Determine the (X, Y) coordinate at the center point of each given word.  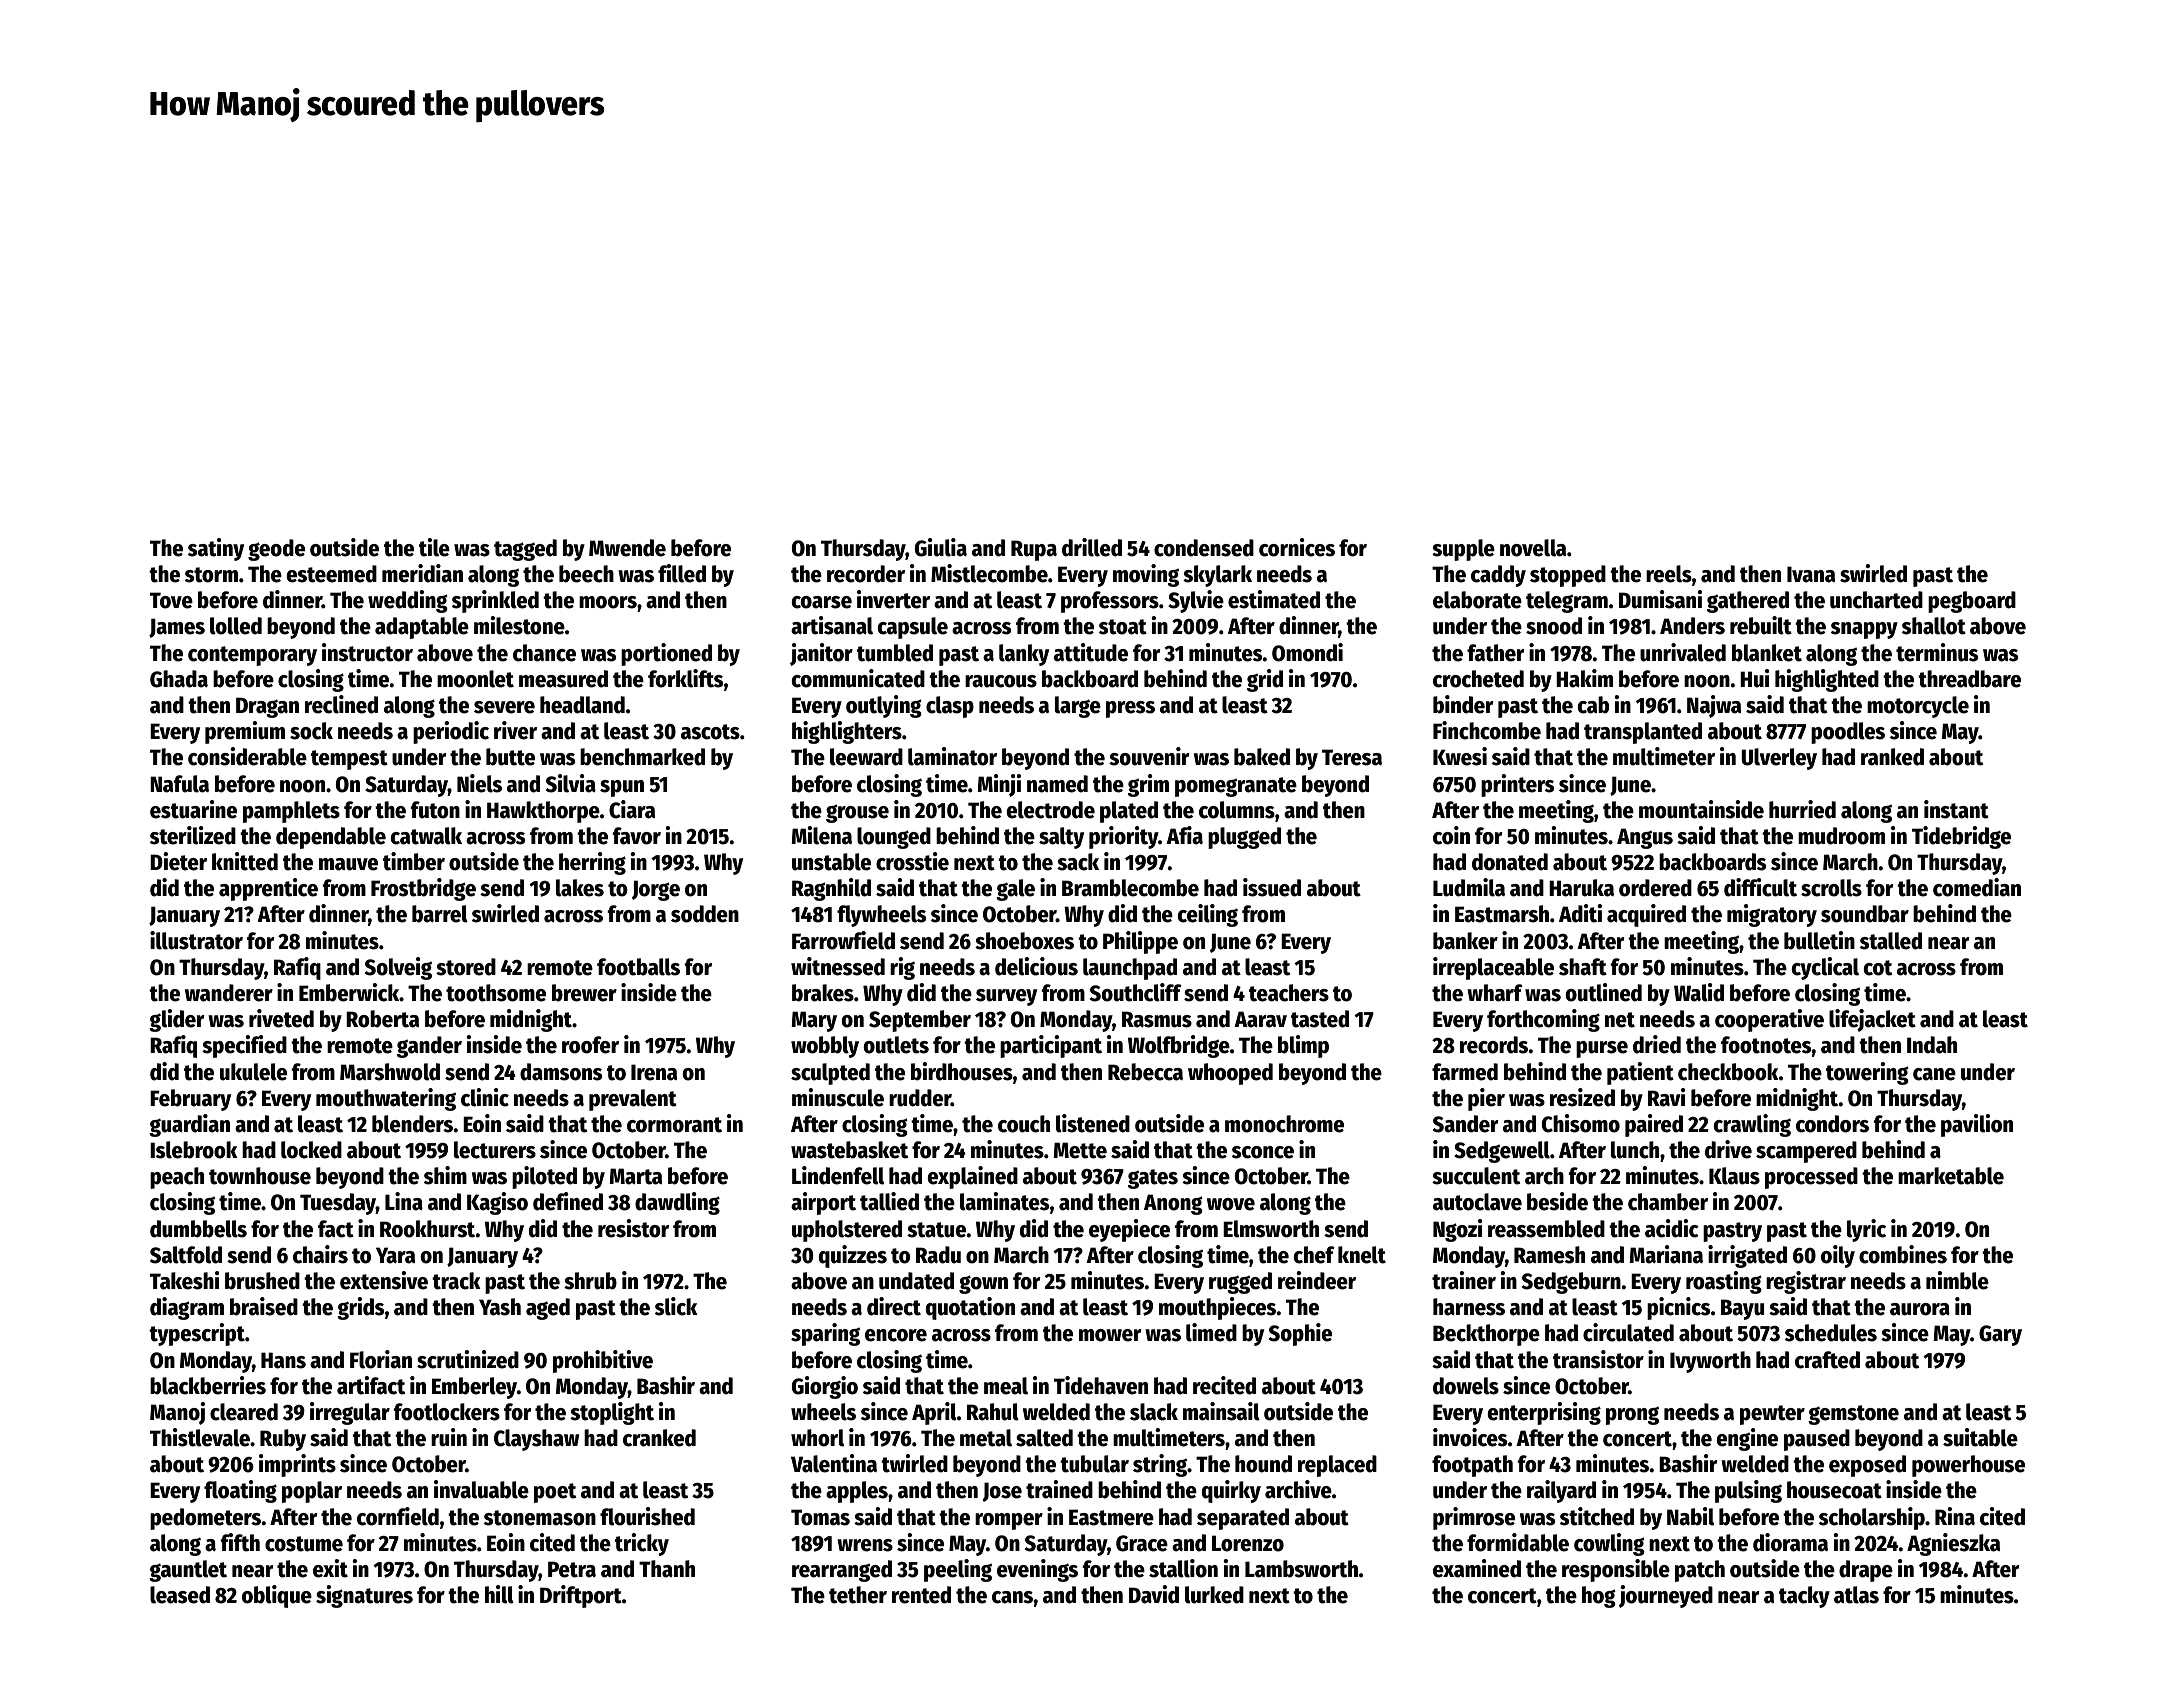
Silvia (571, 783)
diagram (187, 1308)
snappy (1864, 630)
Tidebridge (1961, 837)
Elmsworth (1271, 1229)
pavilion (1977, 1125)
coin (1451, 835)
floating (240, 1491)
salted (1044, 1438)
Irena (654, 1072)
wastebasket (849, 1150)
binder (1463, 704)
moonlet (475, 679)
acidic (1672, 1228)
